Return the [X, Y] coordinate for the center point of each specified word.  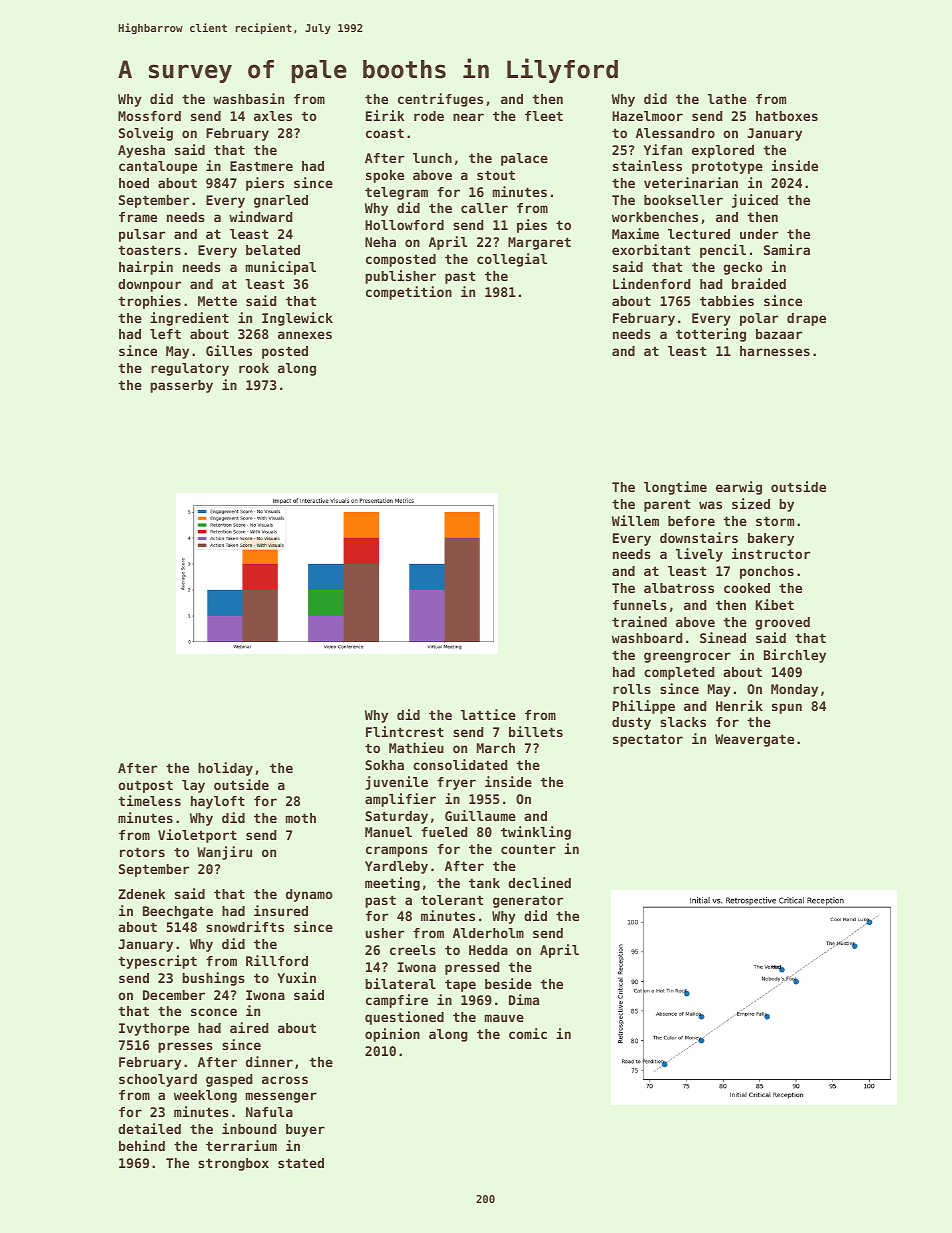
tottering [711, 335]
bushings [213, 979]
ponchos [767, 572]
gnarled [281, 201]
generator [528, 901]
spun [787, 708]
